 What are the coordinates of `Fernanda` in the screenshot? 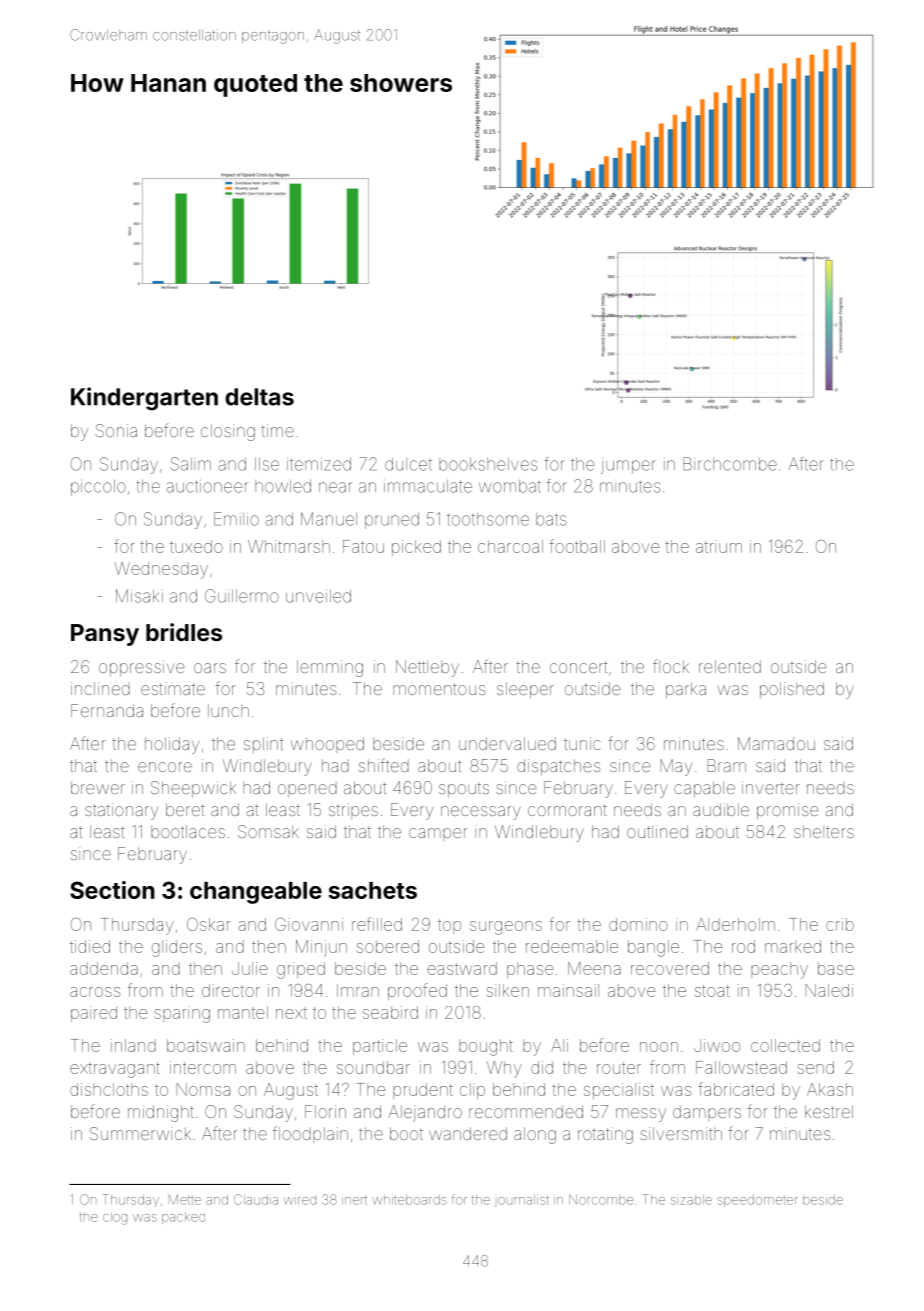 It's located at (107, 710).
